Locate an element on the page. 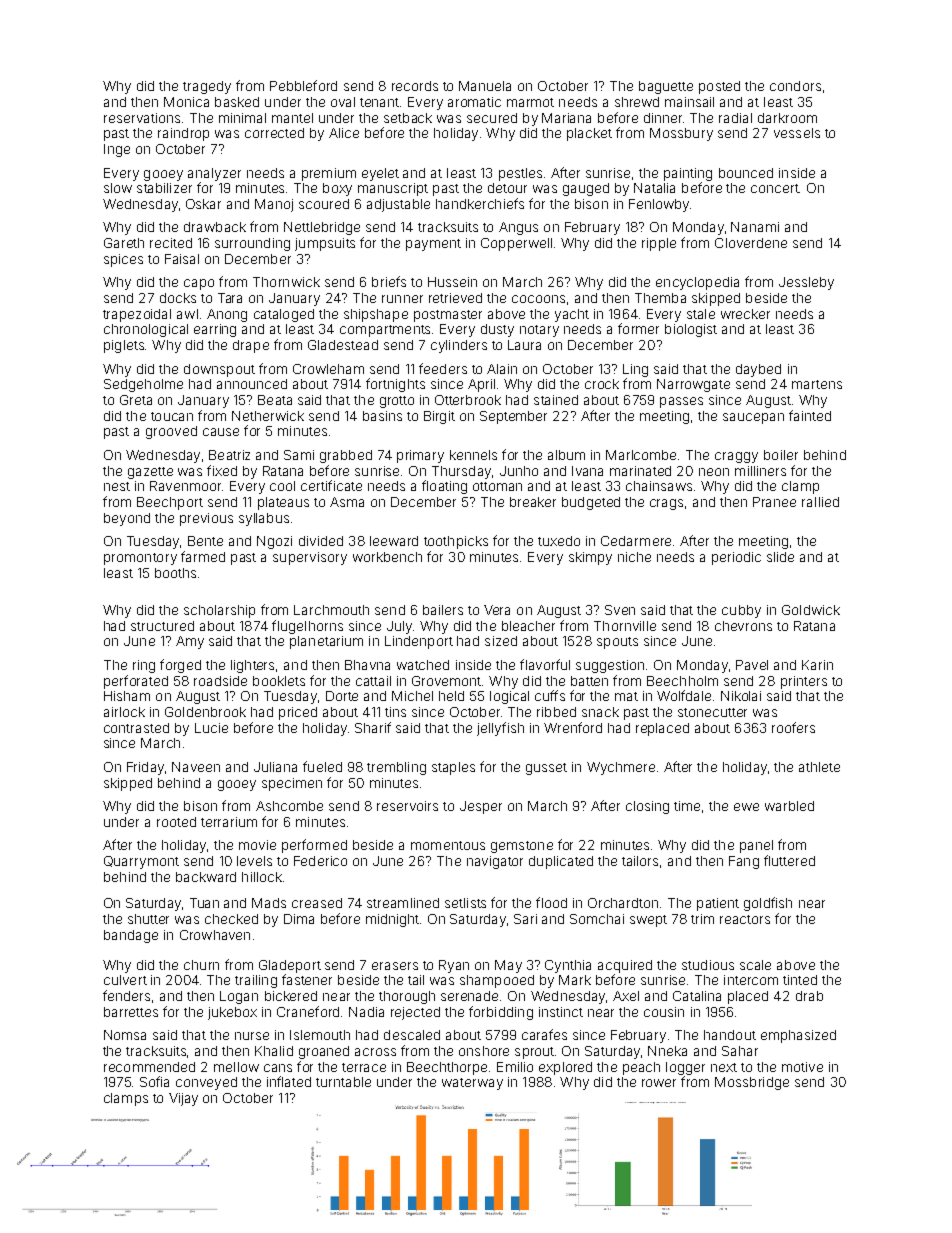 Image resolution: width=952 pixels, height=1233 pixels. Pebbleford is located at coordinates (303, 85).
